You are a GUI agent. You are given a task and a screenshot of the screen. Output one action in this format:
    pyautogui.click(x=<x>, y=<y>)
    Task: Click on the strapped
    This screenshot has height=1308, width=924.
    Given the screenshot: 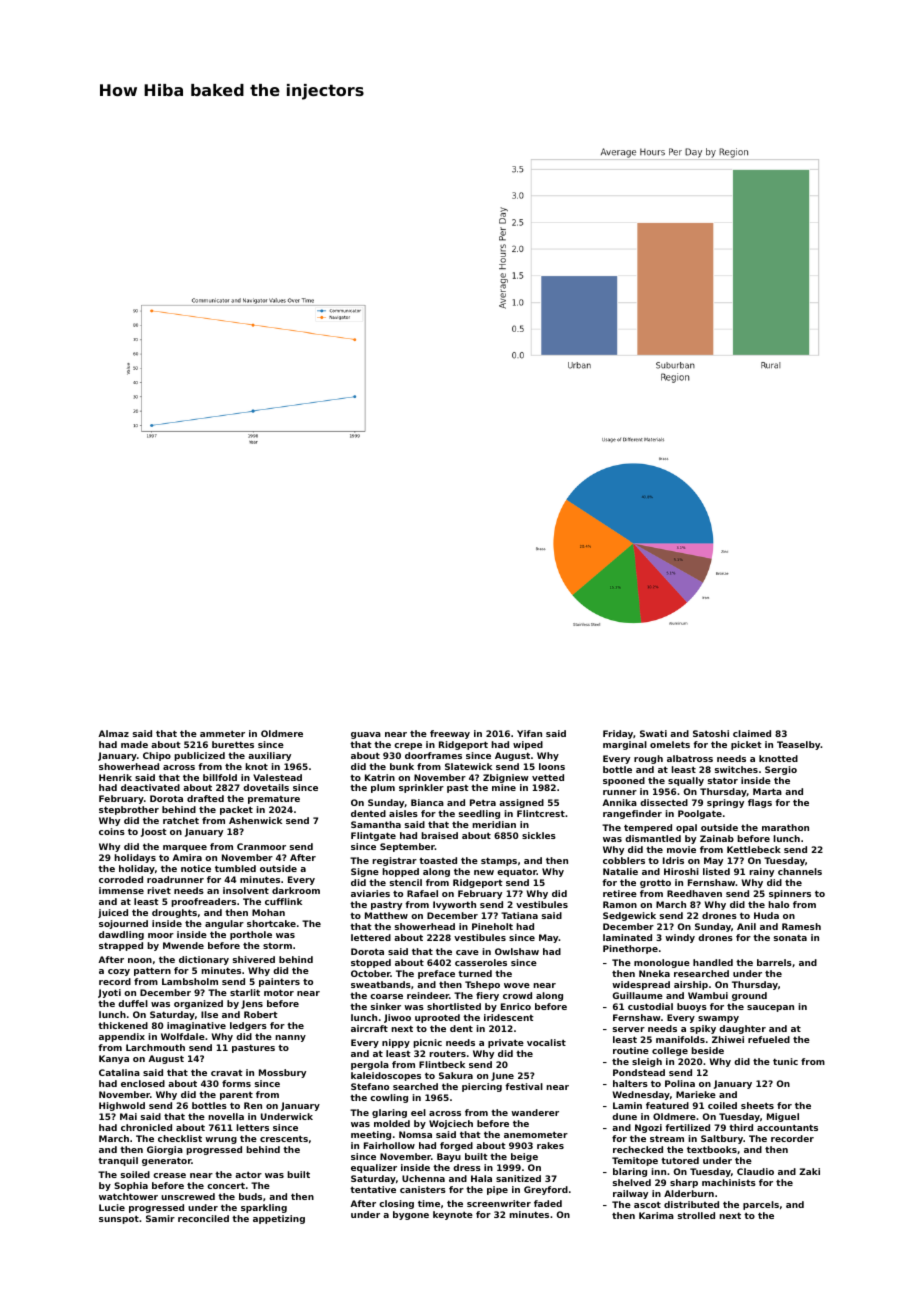 What is the action you would take?
    pyautogui.click(x=121, y=946)
